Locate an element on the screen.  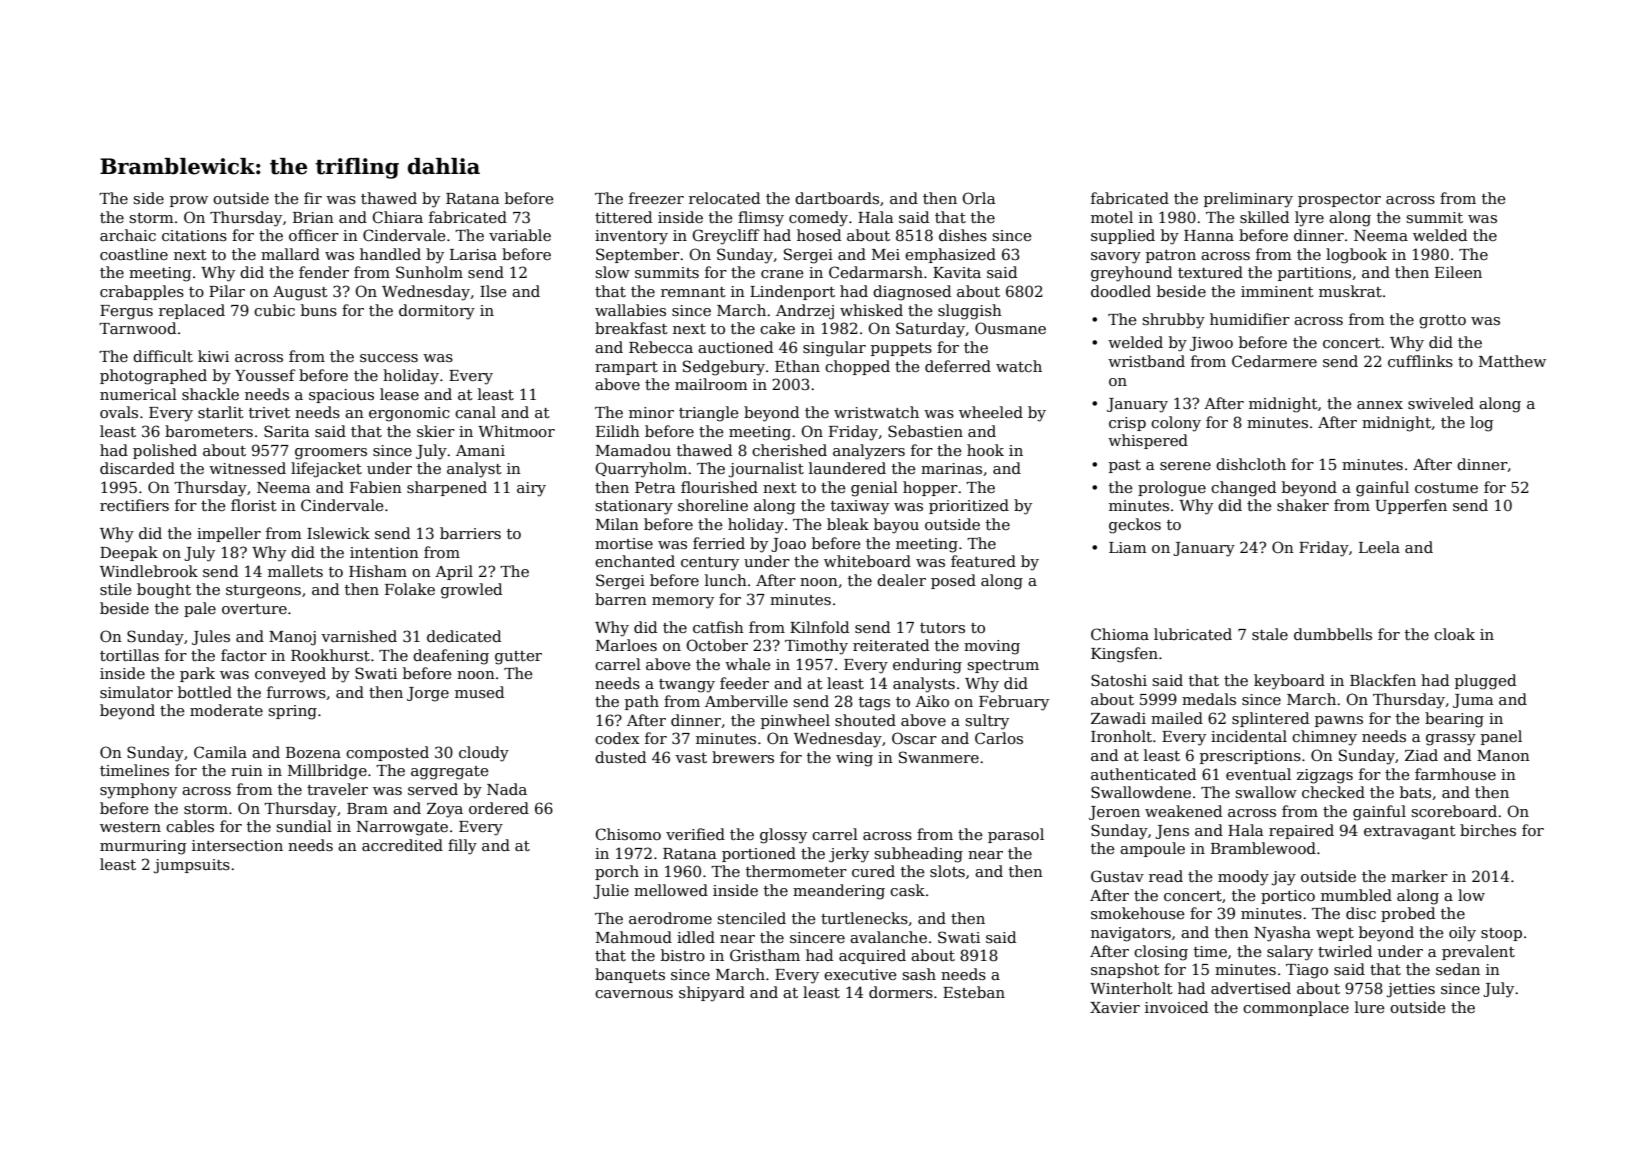
Matthew is located at coordinates (1512, 361).
